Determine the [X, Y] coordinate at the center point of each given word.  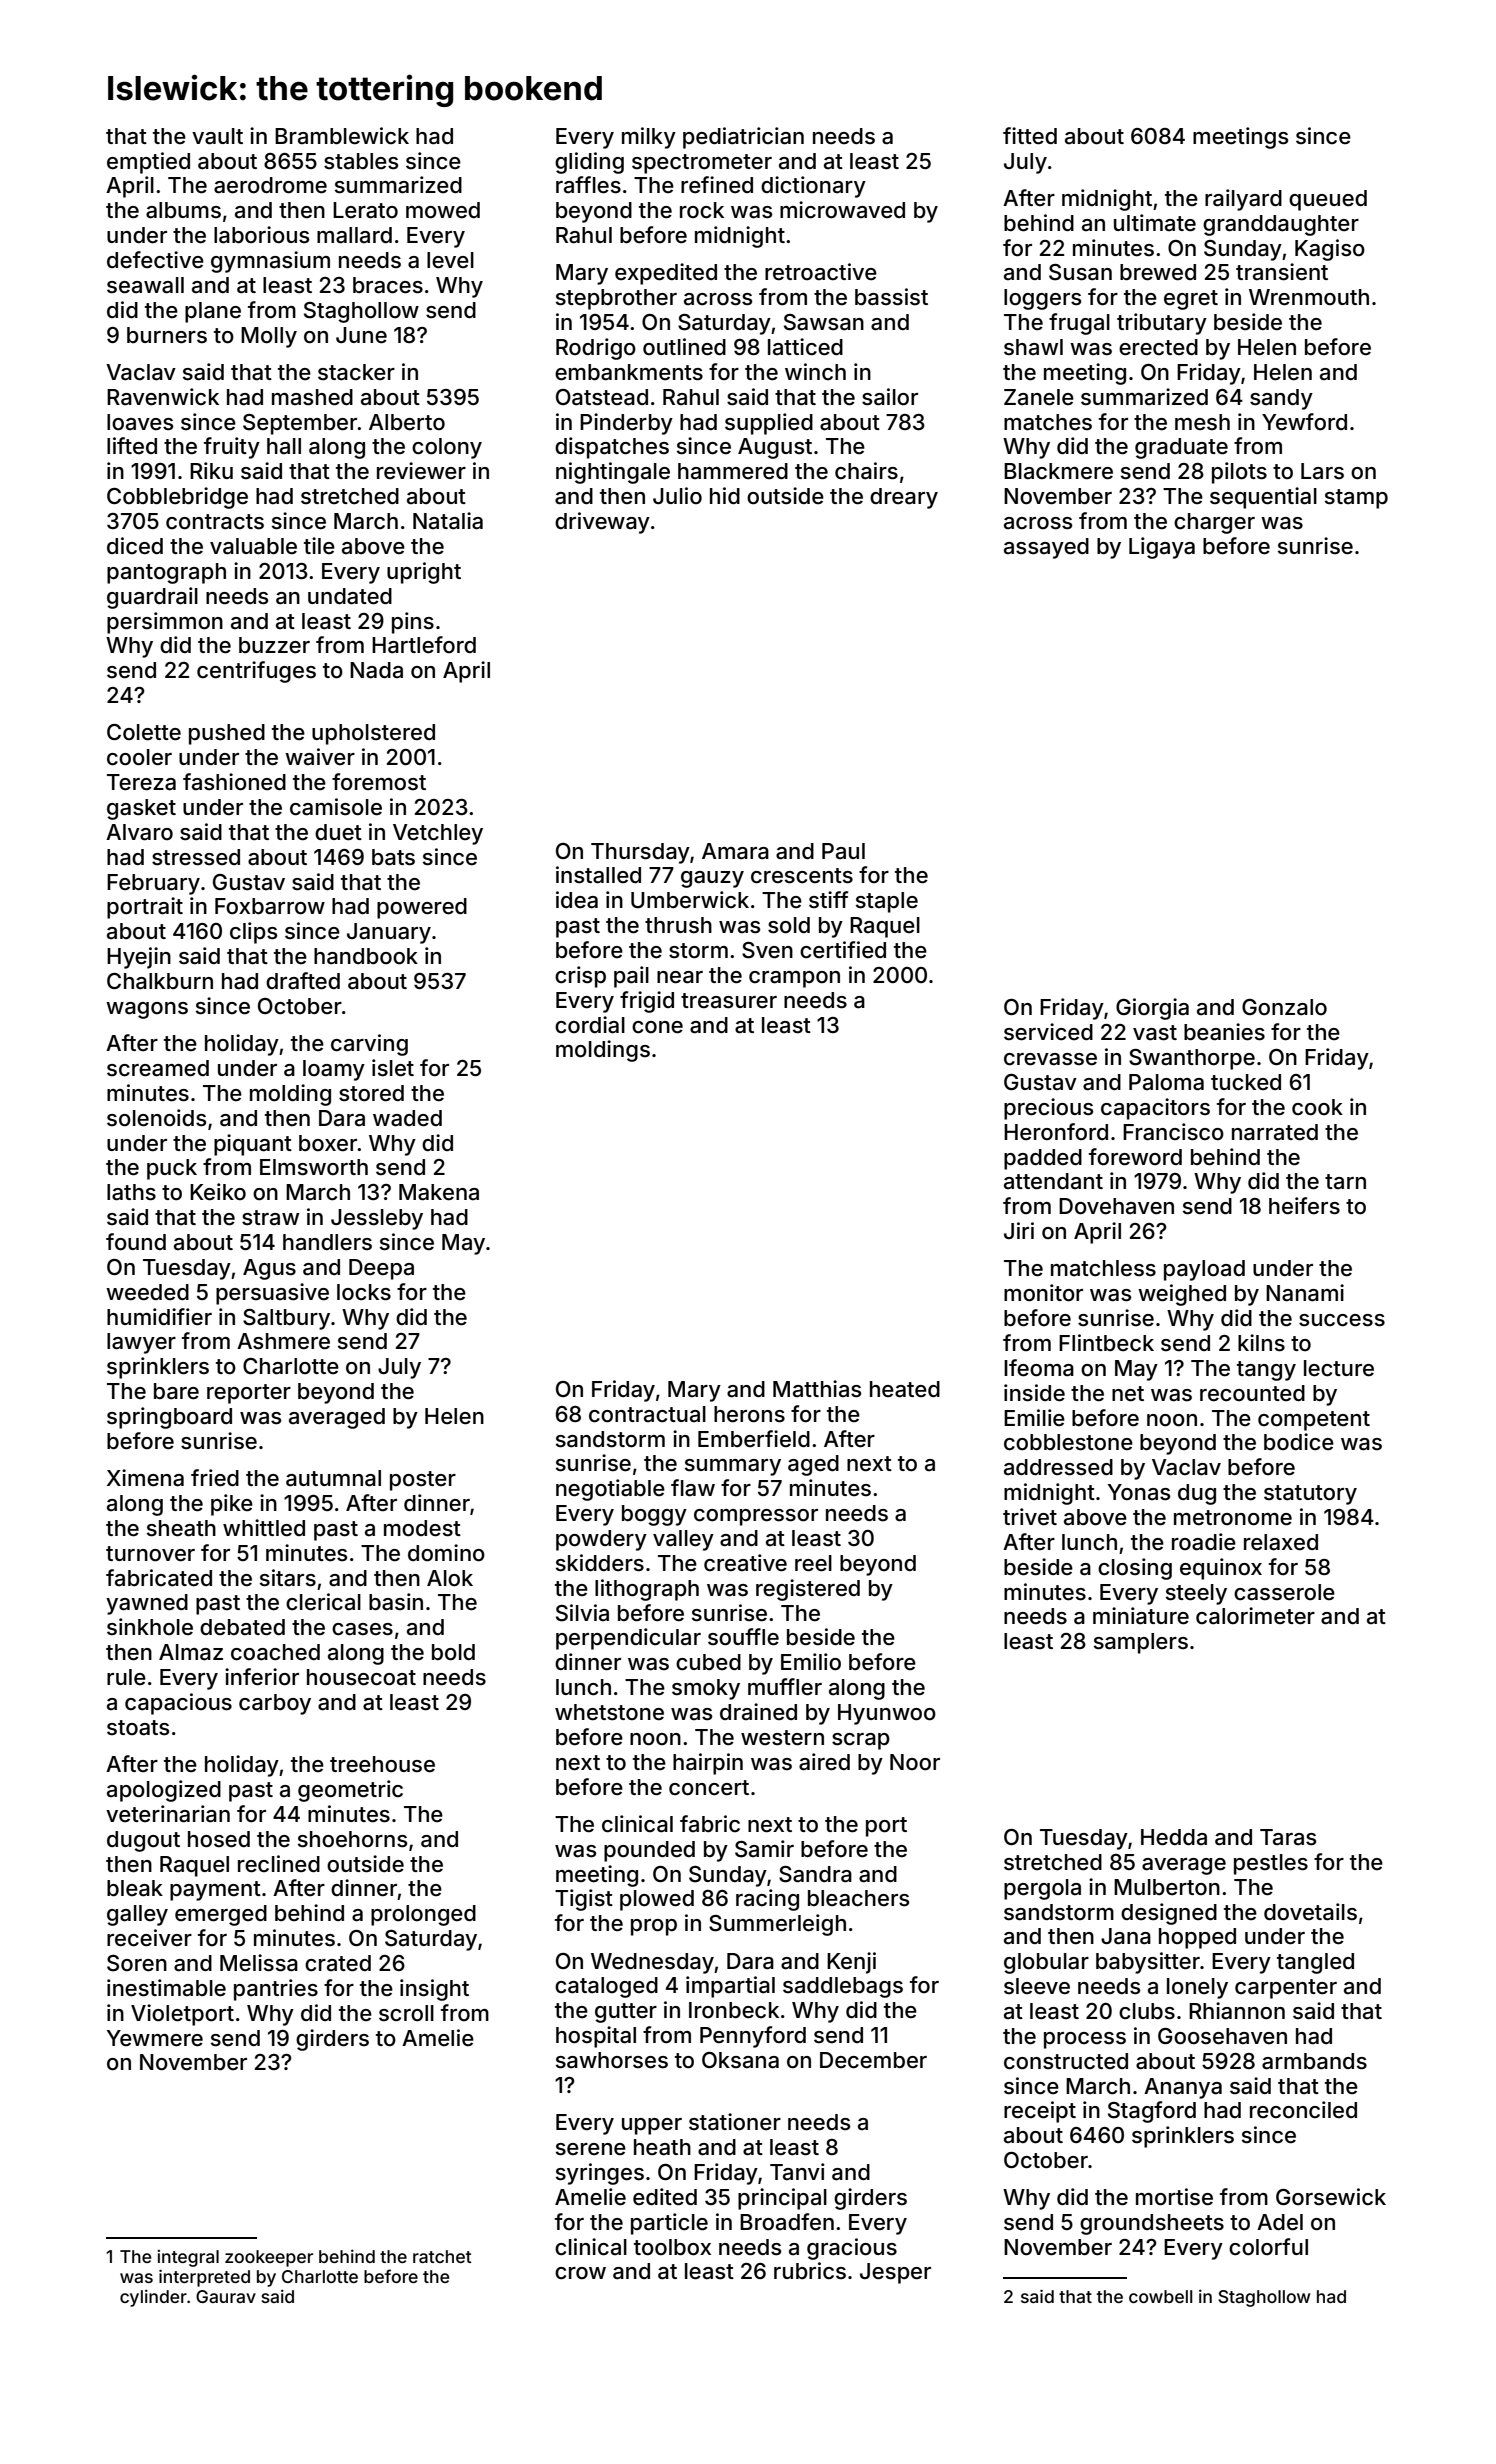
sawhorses [612, 2060]
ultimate [1155, 223]
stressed [196, 857]
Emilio [811, 1662]
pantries [276, 1990]
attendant [1053, 1181]
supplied [769, 424]
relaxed [1281, 1542]
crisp [580, 977]
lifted [132, 446]
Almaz [191, 1652]
